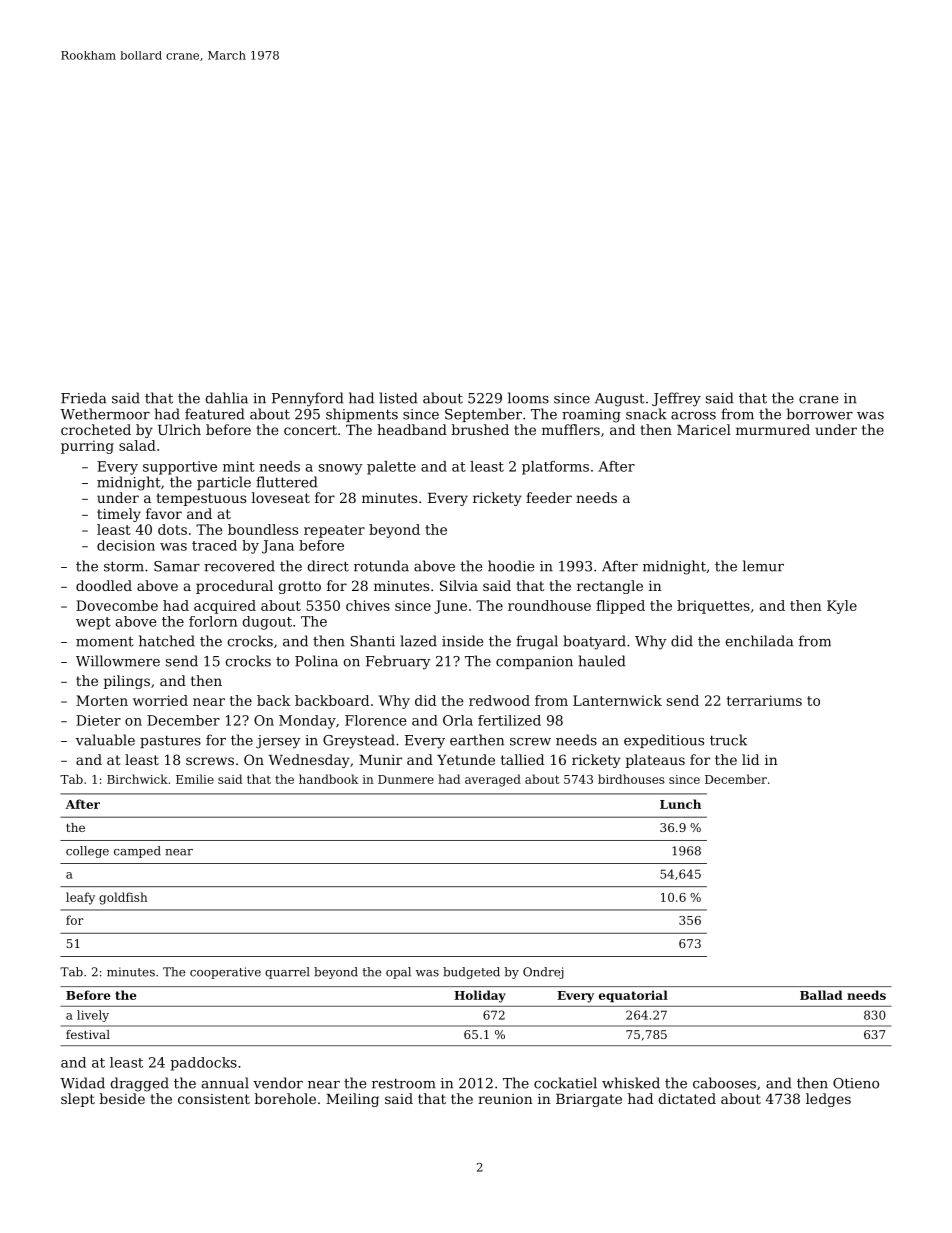 The height and width of the screenshot is (1233, 952). What do you see at coordinates (334, 531) in the screenshot?
I see `repeater` at bounding box center [334, 531].
